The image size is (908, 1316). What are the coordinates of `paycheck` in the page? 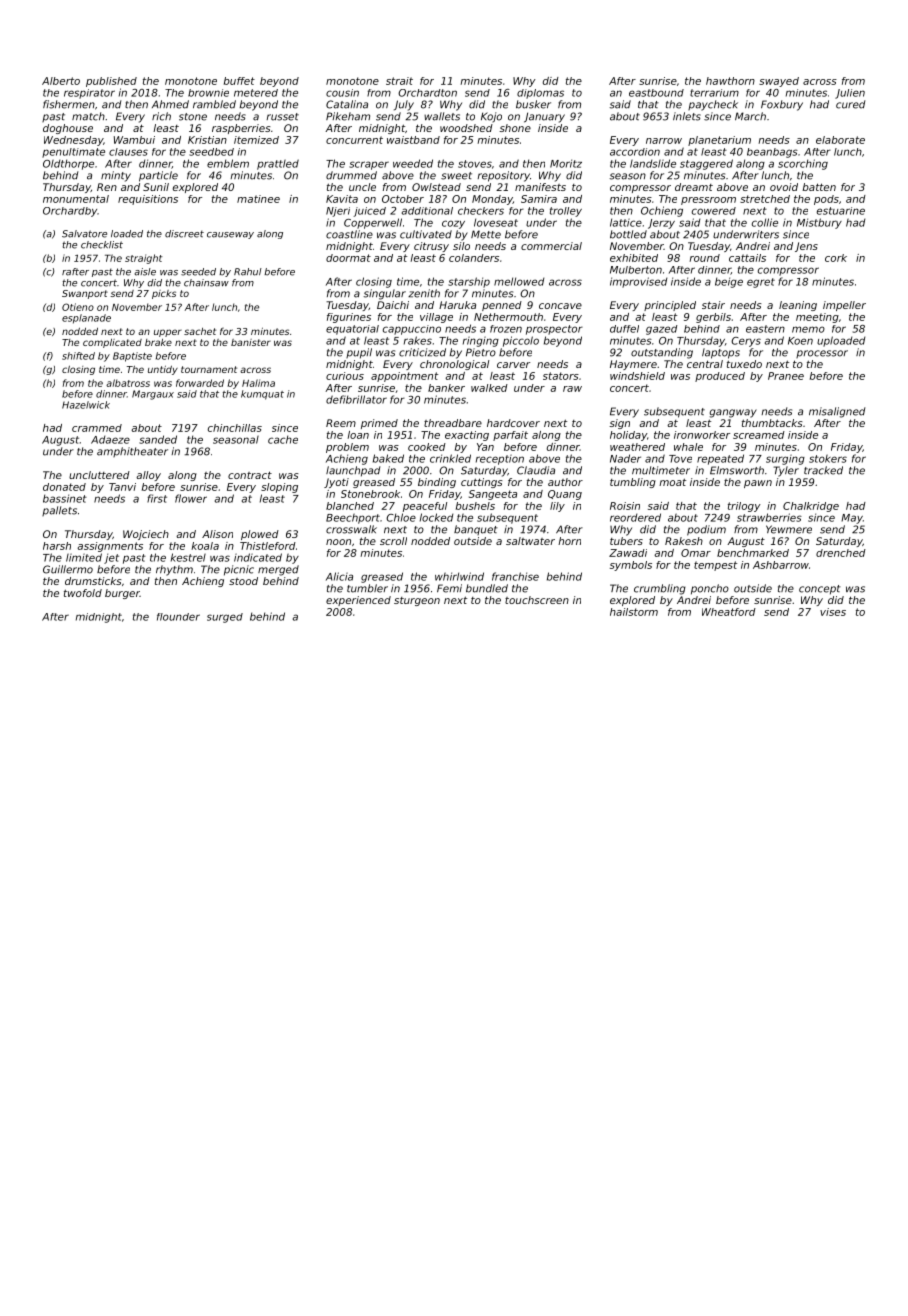 It's located at (713, 105).
